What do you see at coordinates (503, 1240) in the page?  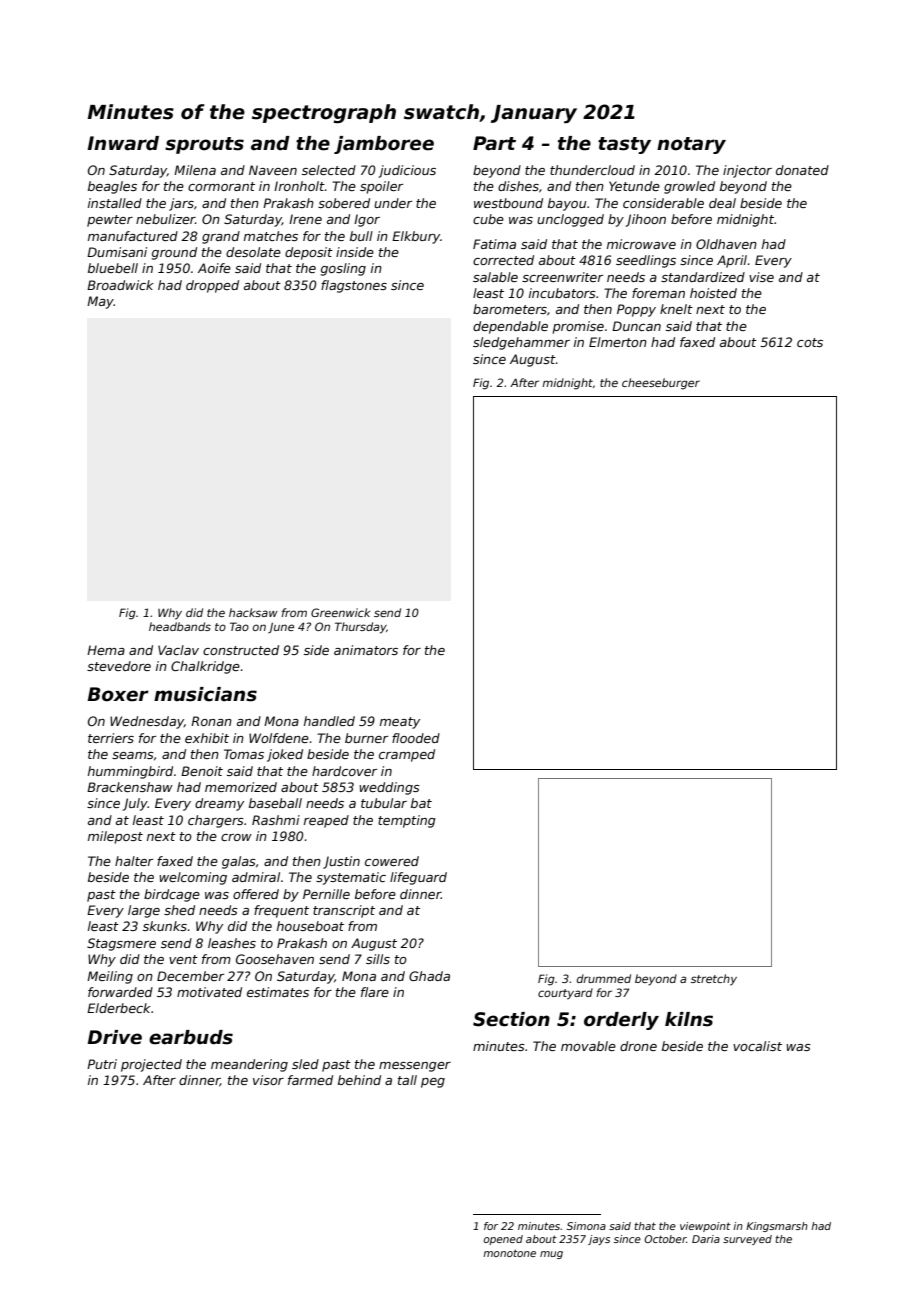 I see `opened` at bounding box center [503, 1240].
